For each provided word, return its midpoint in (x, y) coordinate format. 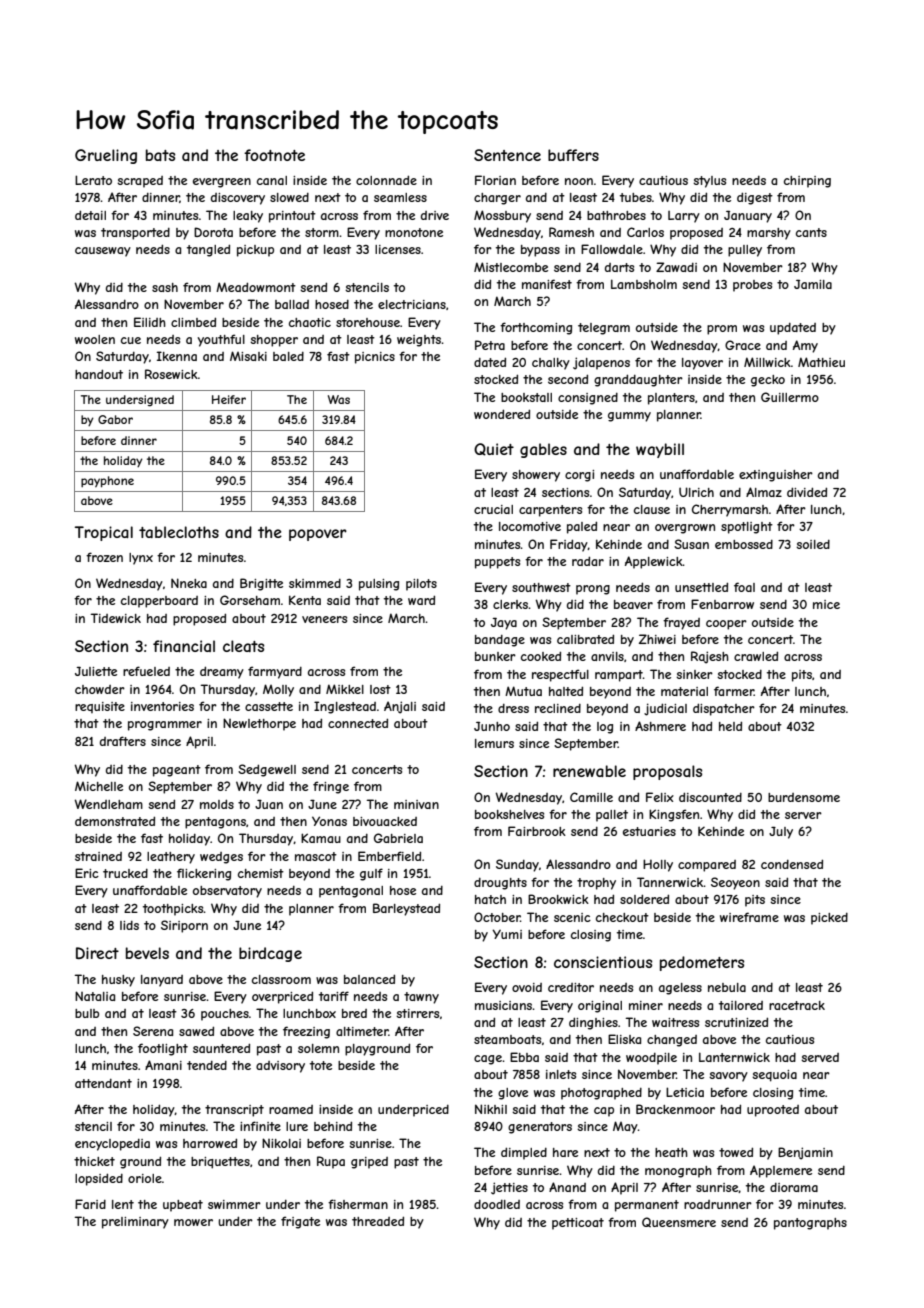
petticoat (578, 1224)
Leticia (685, 1092)
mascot (316, 856)
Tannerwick (670, 882)
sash (165, 287)
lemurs (494, 743)
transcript (234, 1111)
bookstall (526, 397)
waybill (660, 450)
